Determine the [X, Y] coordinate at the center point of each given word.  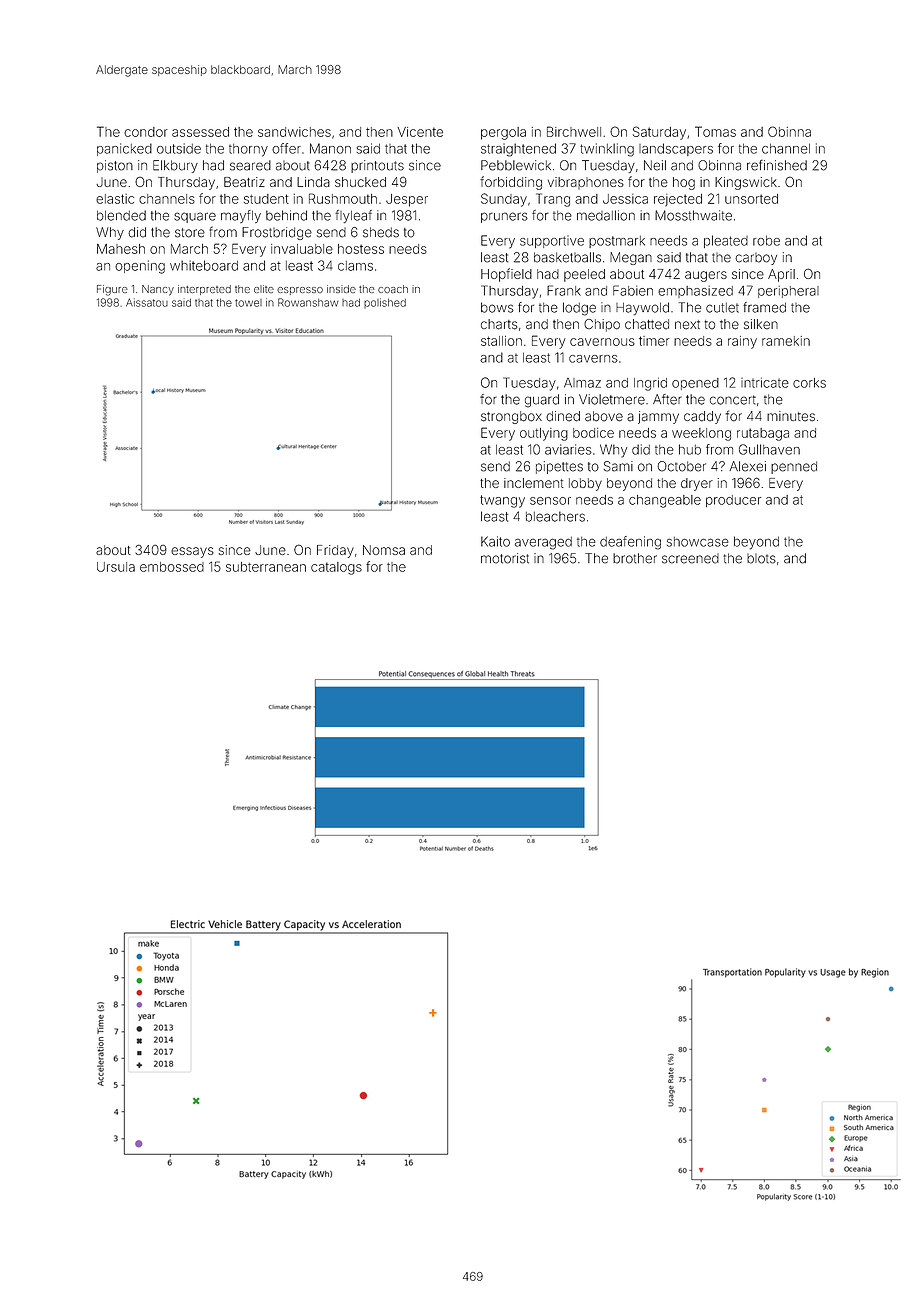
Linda [313, 182]
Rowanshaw [308, 302]
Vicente [420, 132]
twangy [502, 501]
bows [497, 307]
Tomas [715, 131]
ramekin [786, 341]
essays [192, 552]
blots [761, 559]
